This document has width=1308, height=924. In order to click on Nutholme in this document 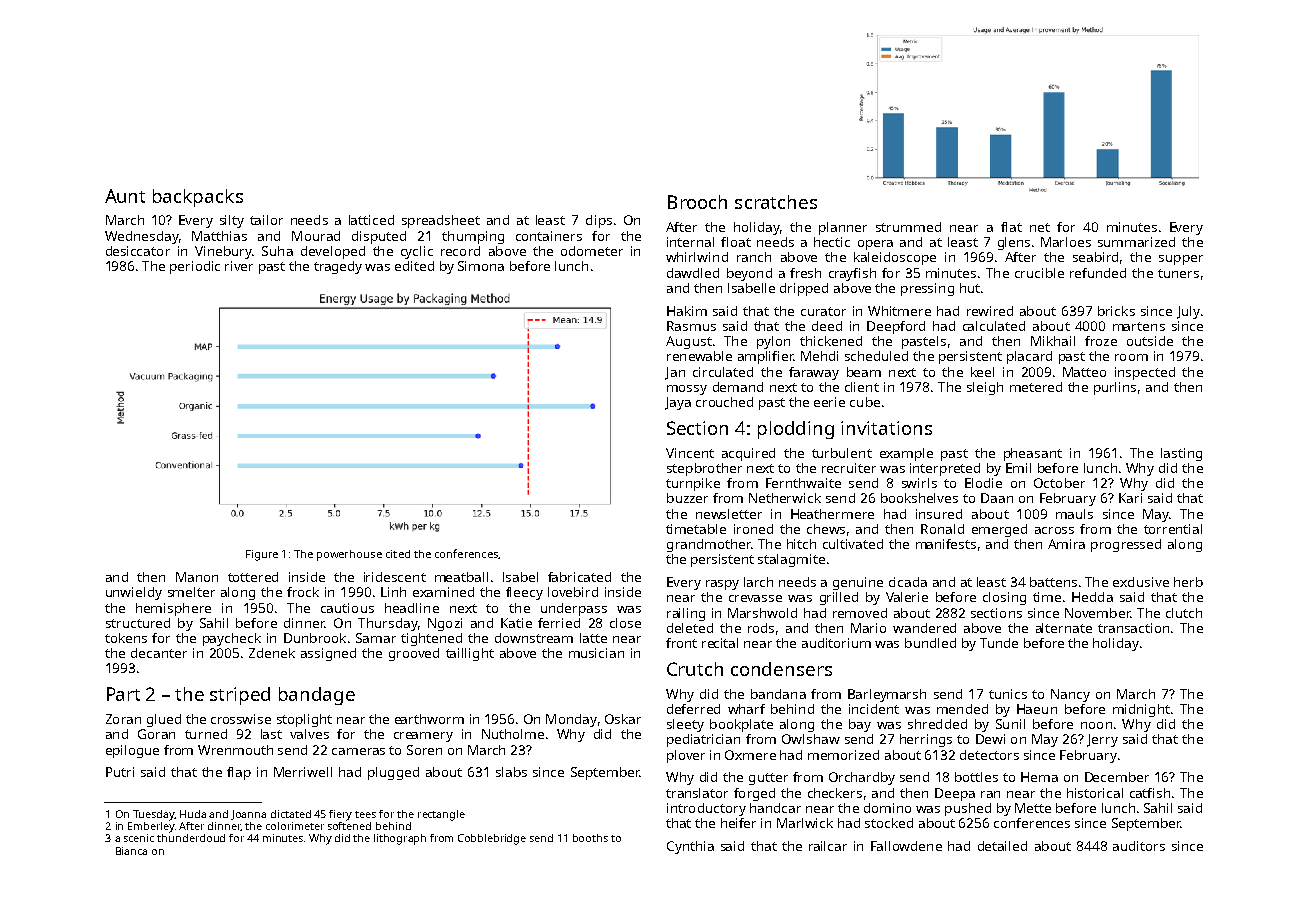, I will do `click(513, 734)`.
